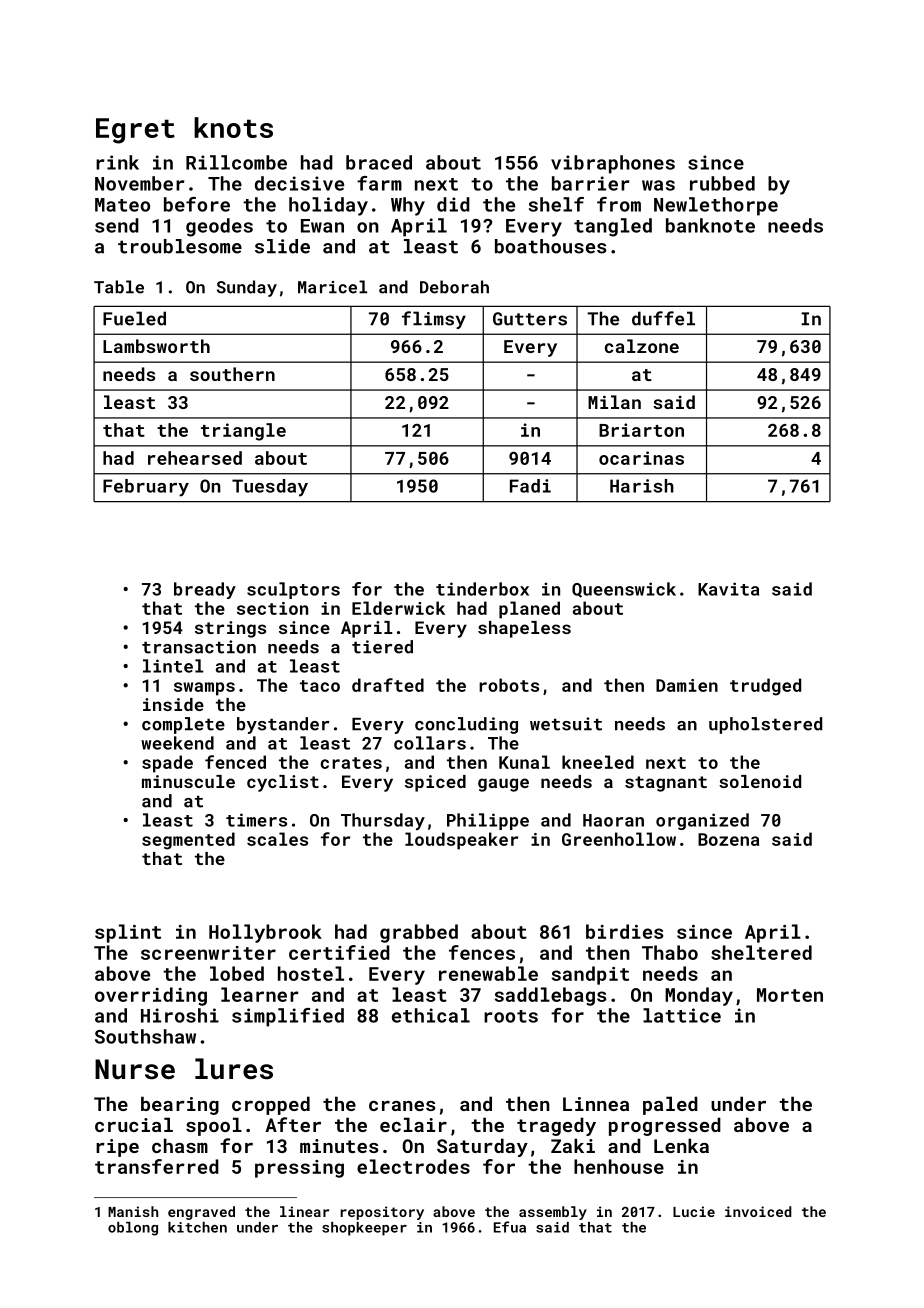  Describe the element at coordinates (551, 246) in the page. I see `boathouses` at that location.
